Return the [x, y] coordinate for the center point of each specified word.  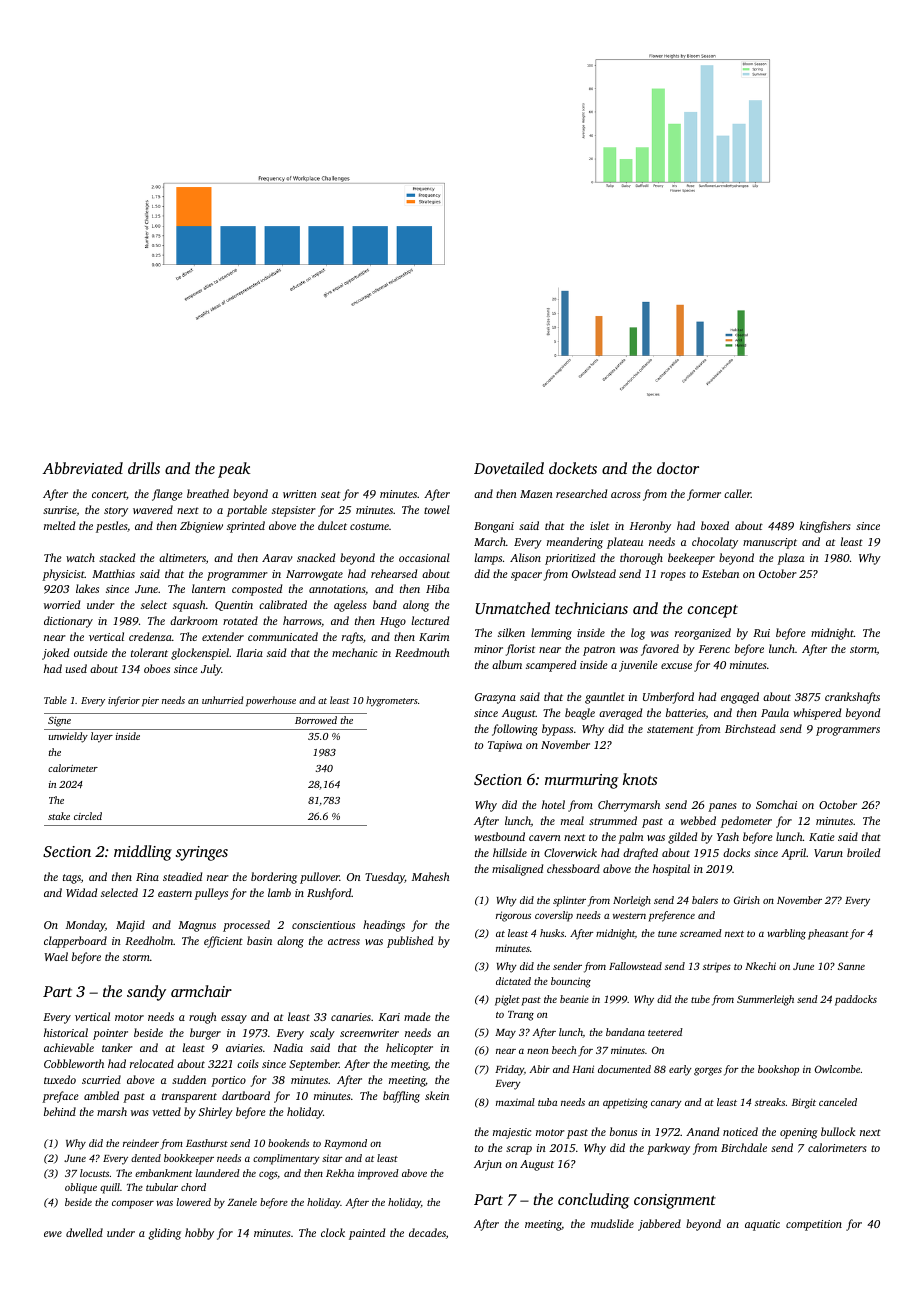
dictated [513, 981]
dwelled [84, 1232]
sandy [146, 993]
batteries [686, 713]
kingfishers [825, 527]
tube [700, 999]
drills [144, 468]
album [507, 664]
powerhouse [271, 701]
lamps [488, 559]
